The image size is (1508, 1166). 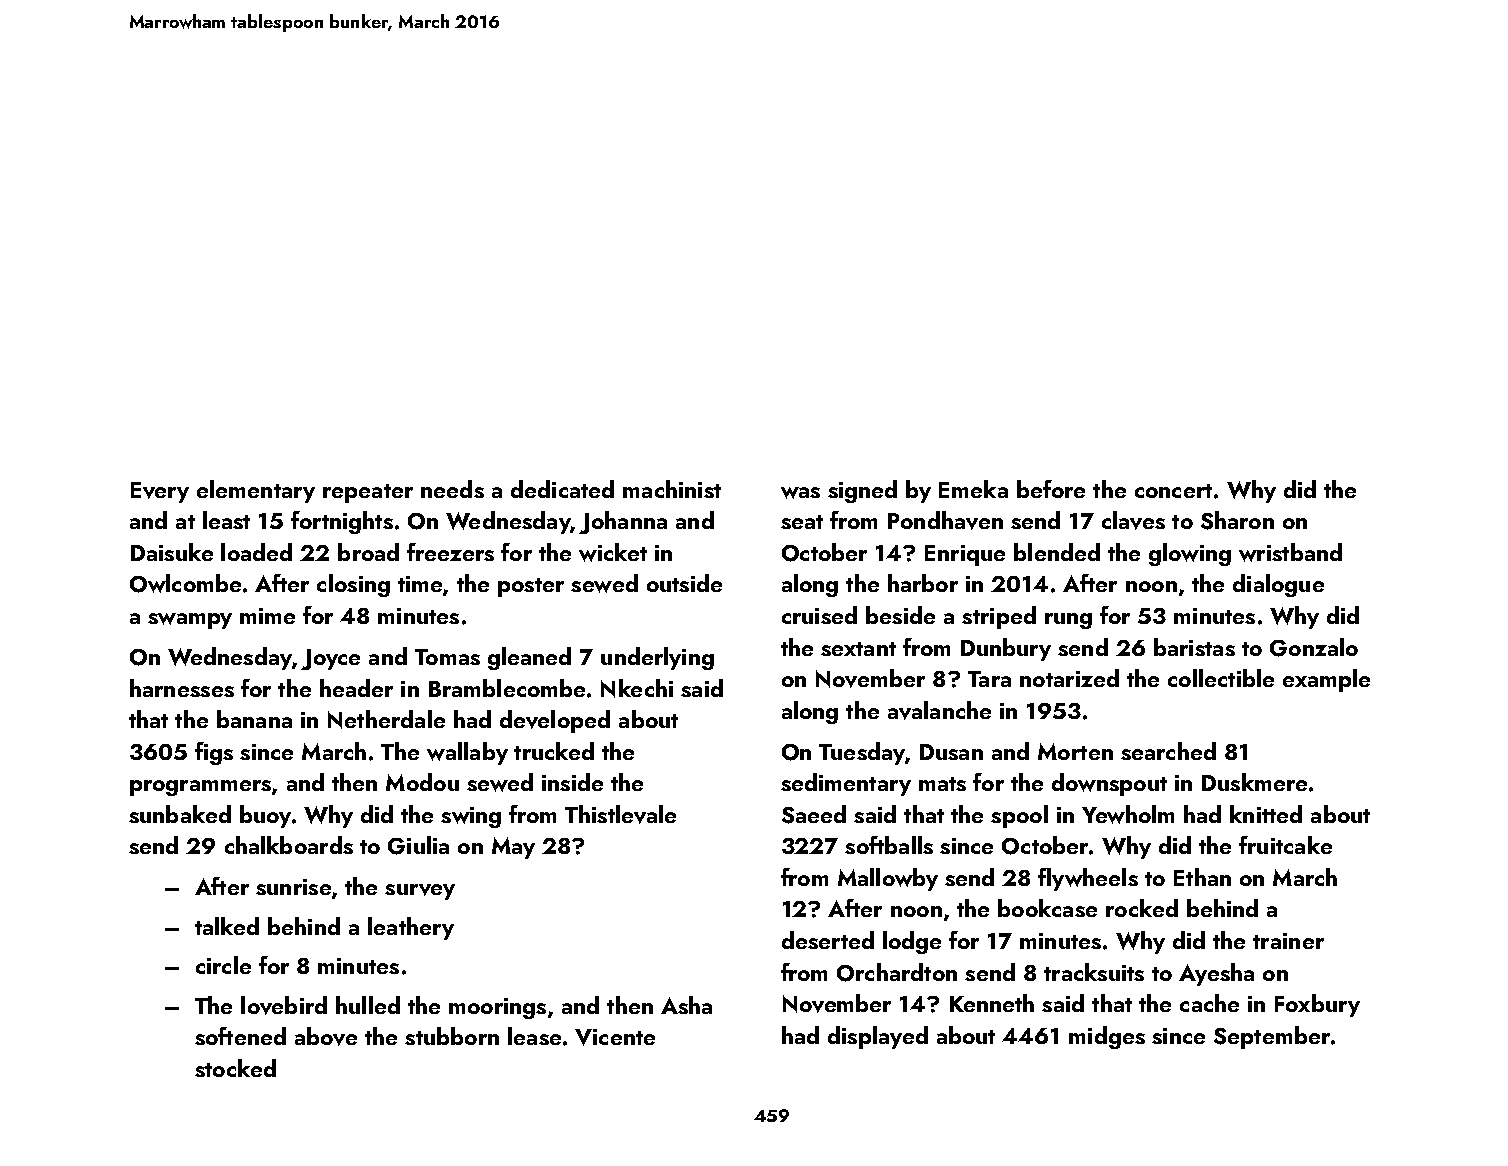 I want to click on downspout, so click(x=1109, y=784).
